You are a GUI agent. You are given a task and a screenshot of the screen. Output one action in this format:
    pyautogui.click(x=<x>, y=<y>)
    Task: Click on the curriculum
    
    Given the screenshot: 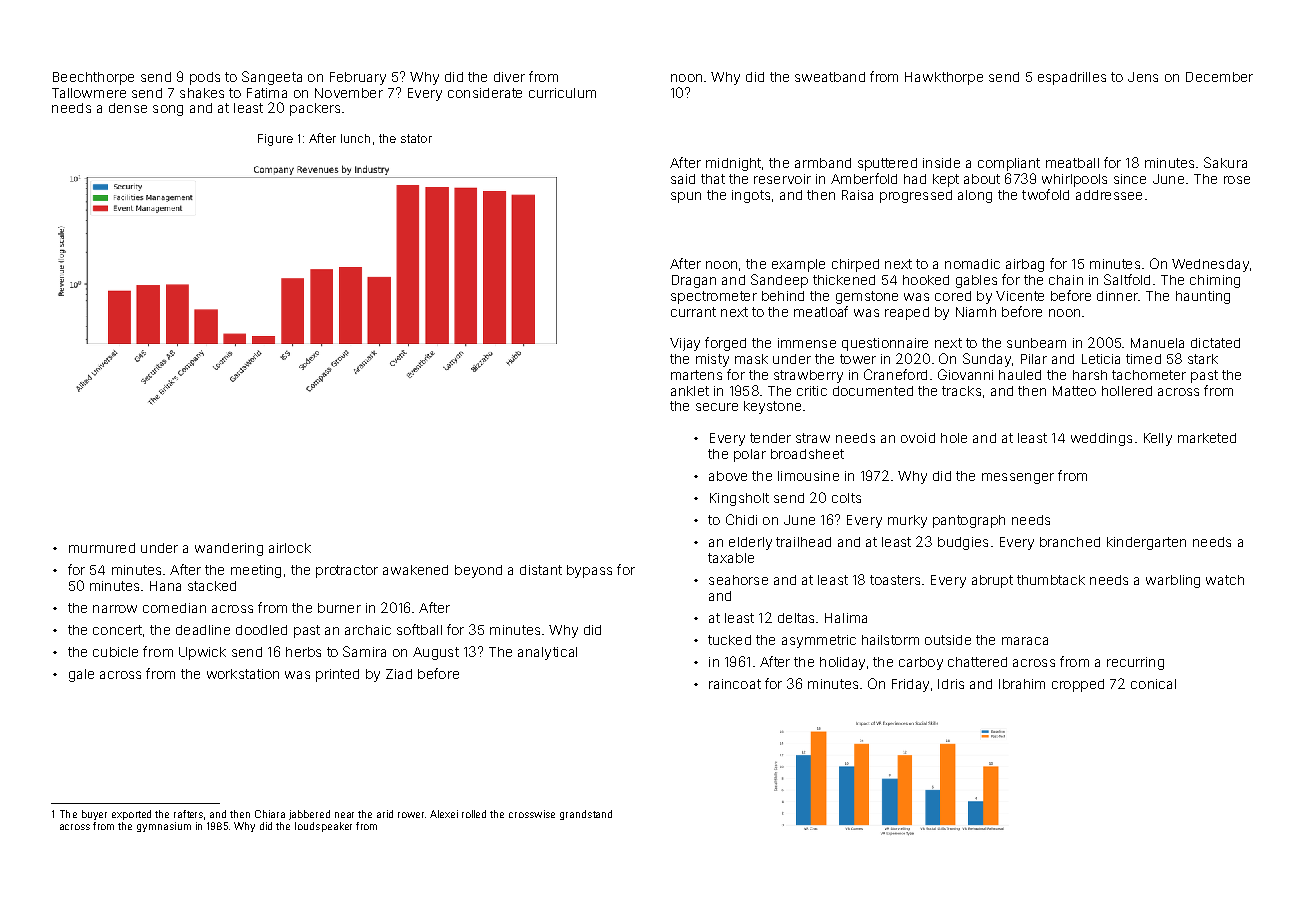 What is the action you would take?
    pyautogui.click(x=562, y=93)
